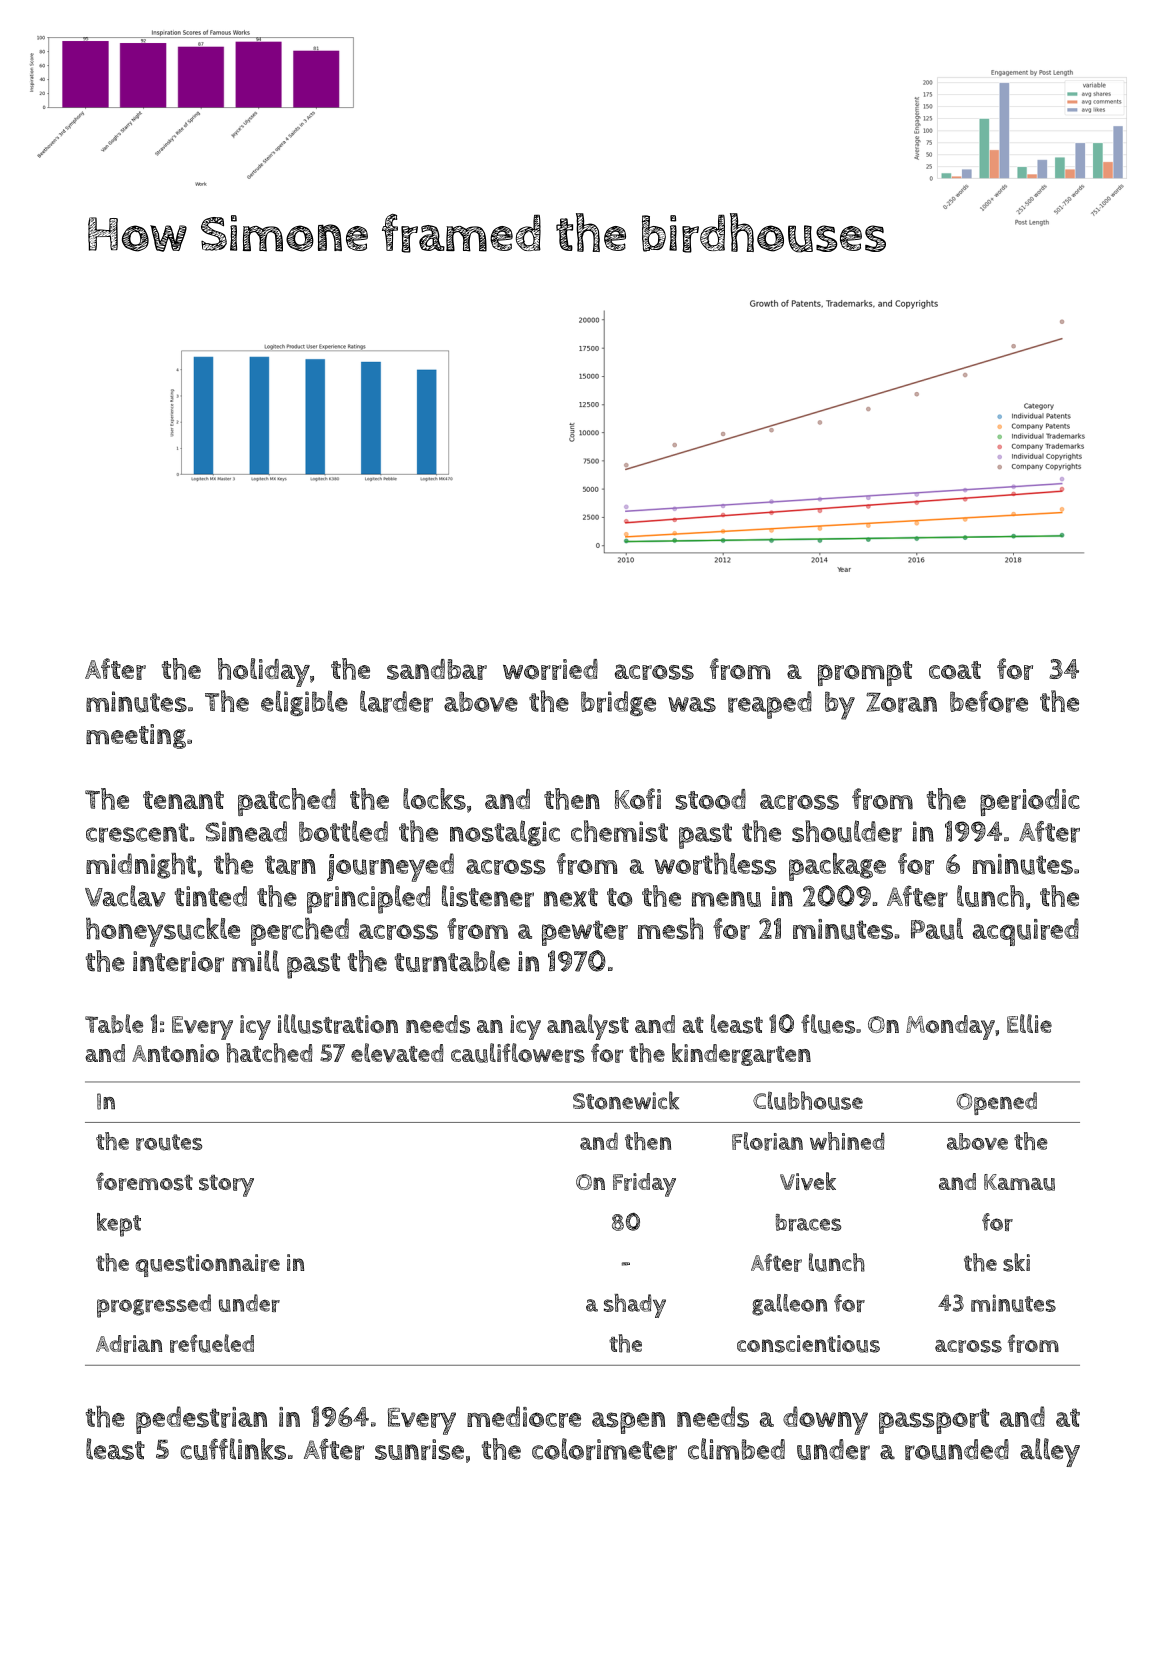  What do you see at coordinates (770, 705) in the page?
I see `reaped` at bounding box center [770, 705].
